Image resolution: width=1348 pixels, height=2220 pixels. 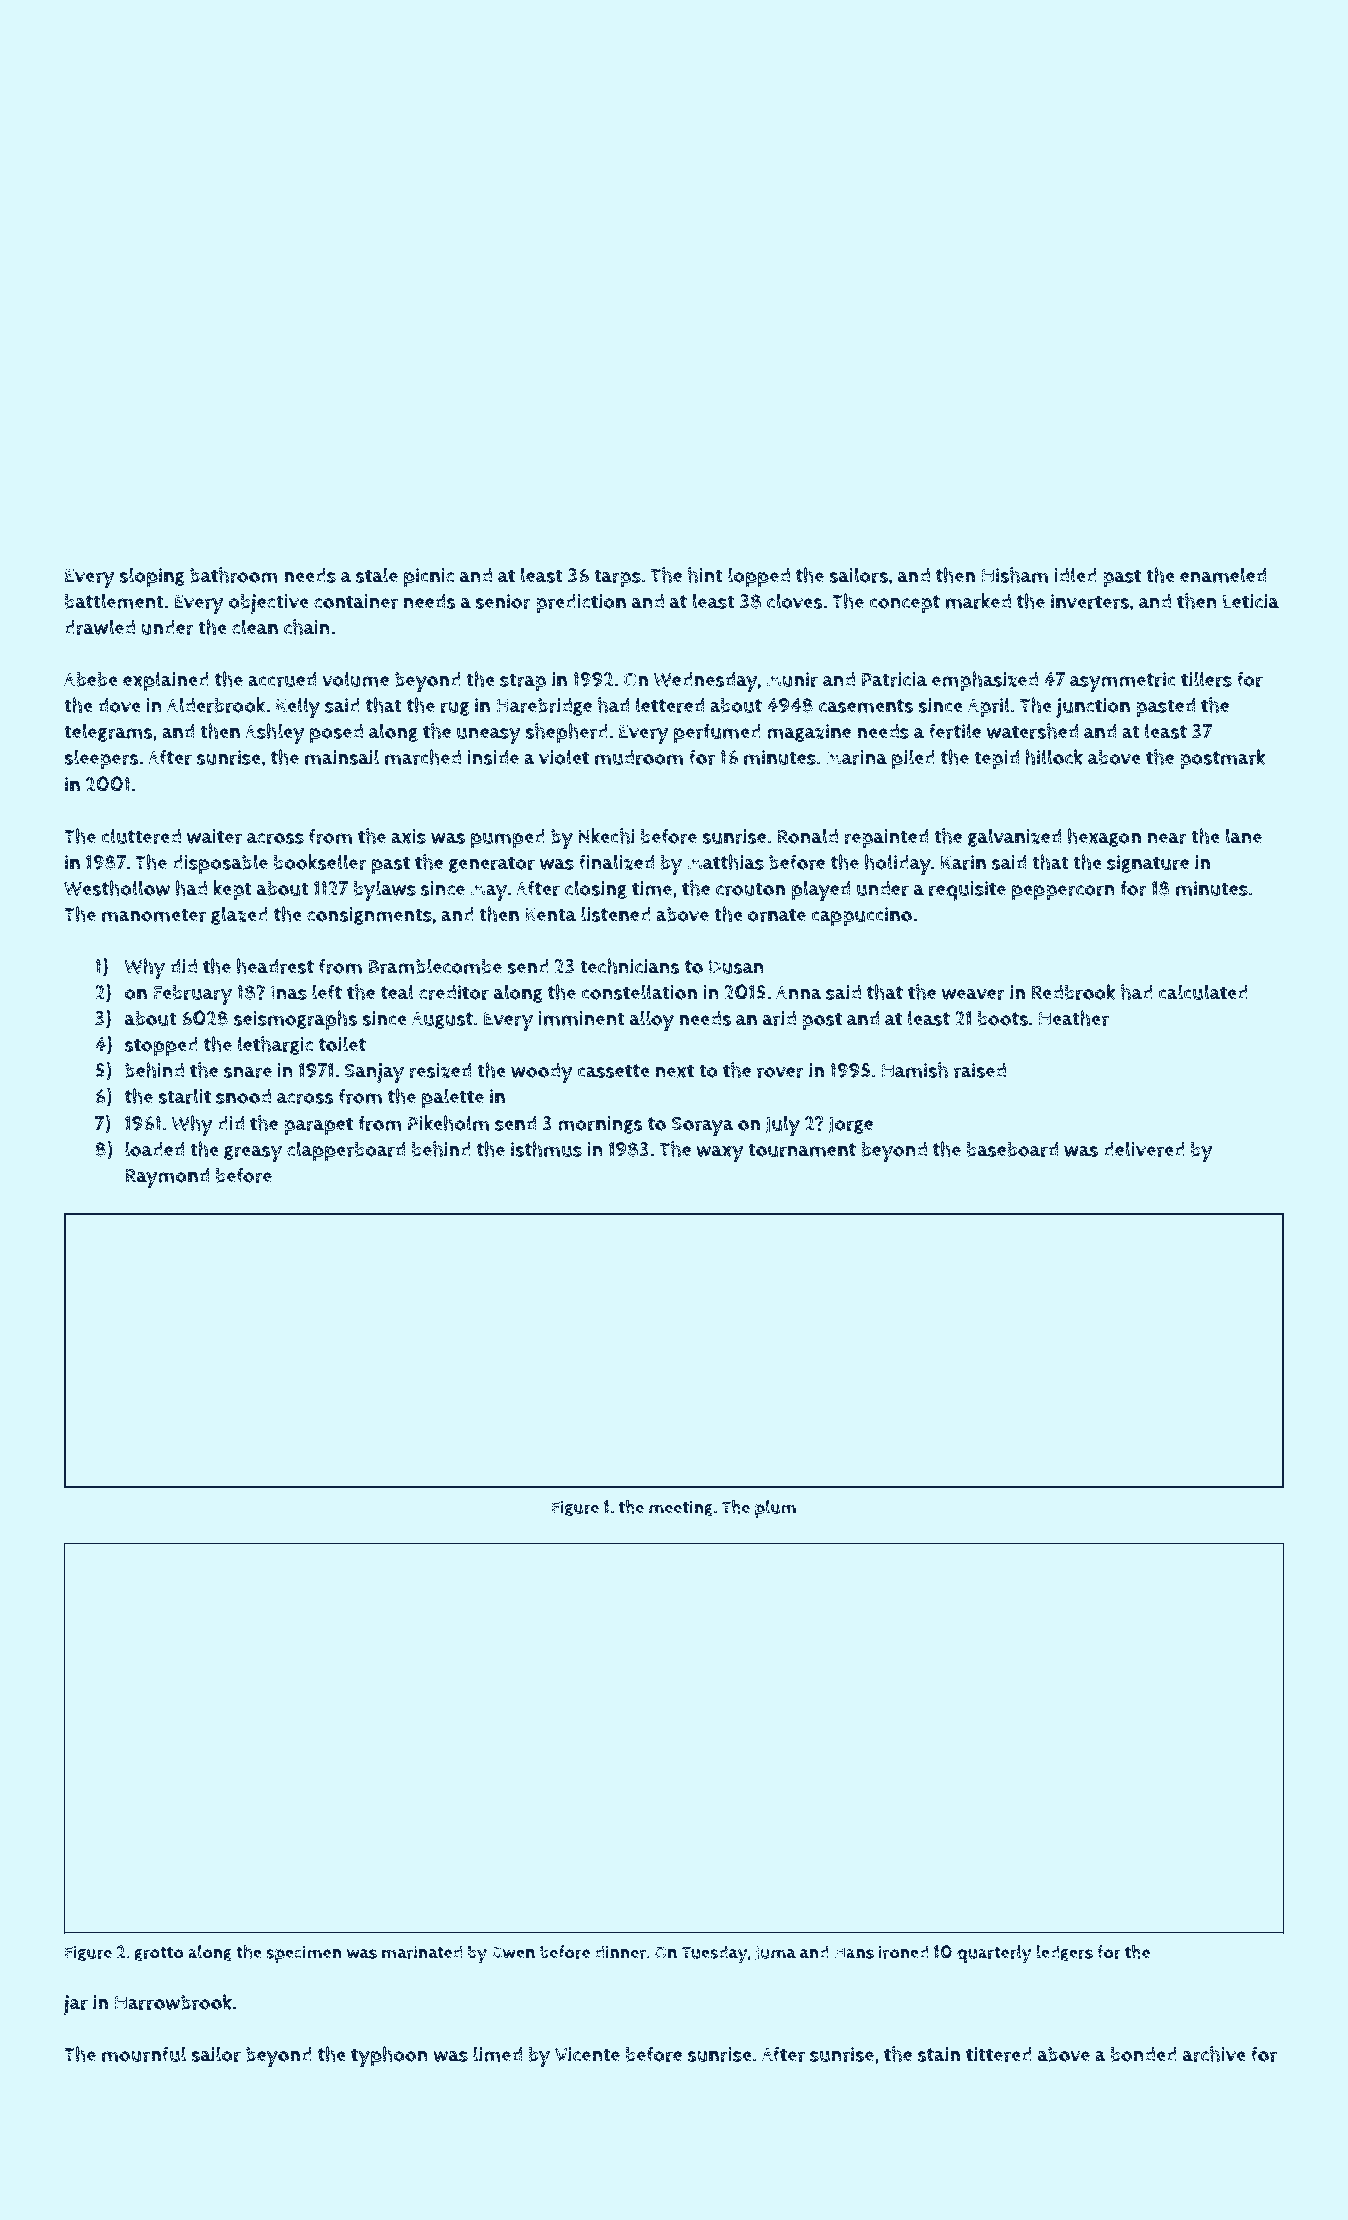 I want to click on bathroom, so click(x=234, y=575).
